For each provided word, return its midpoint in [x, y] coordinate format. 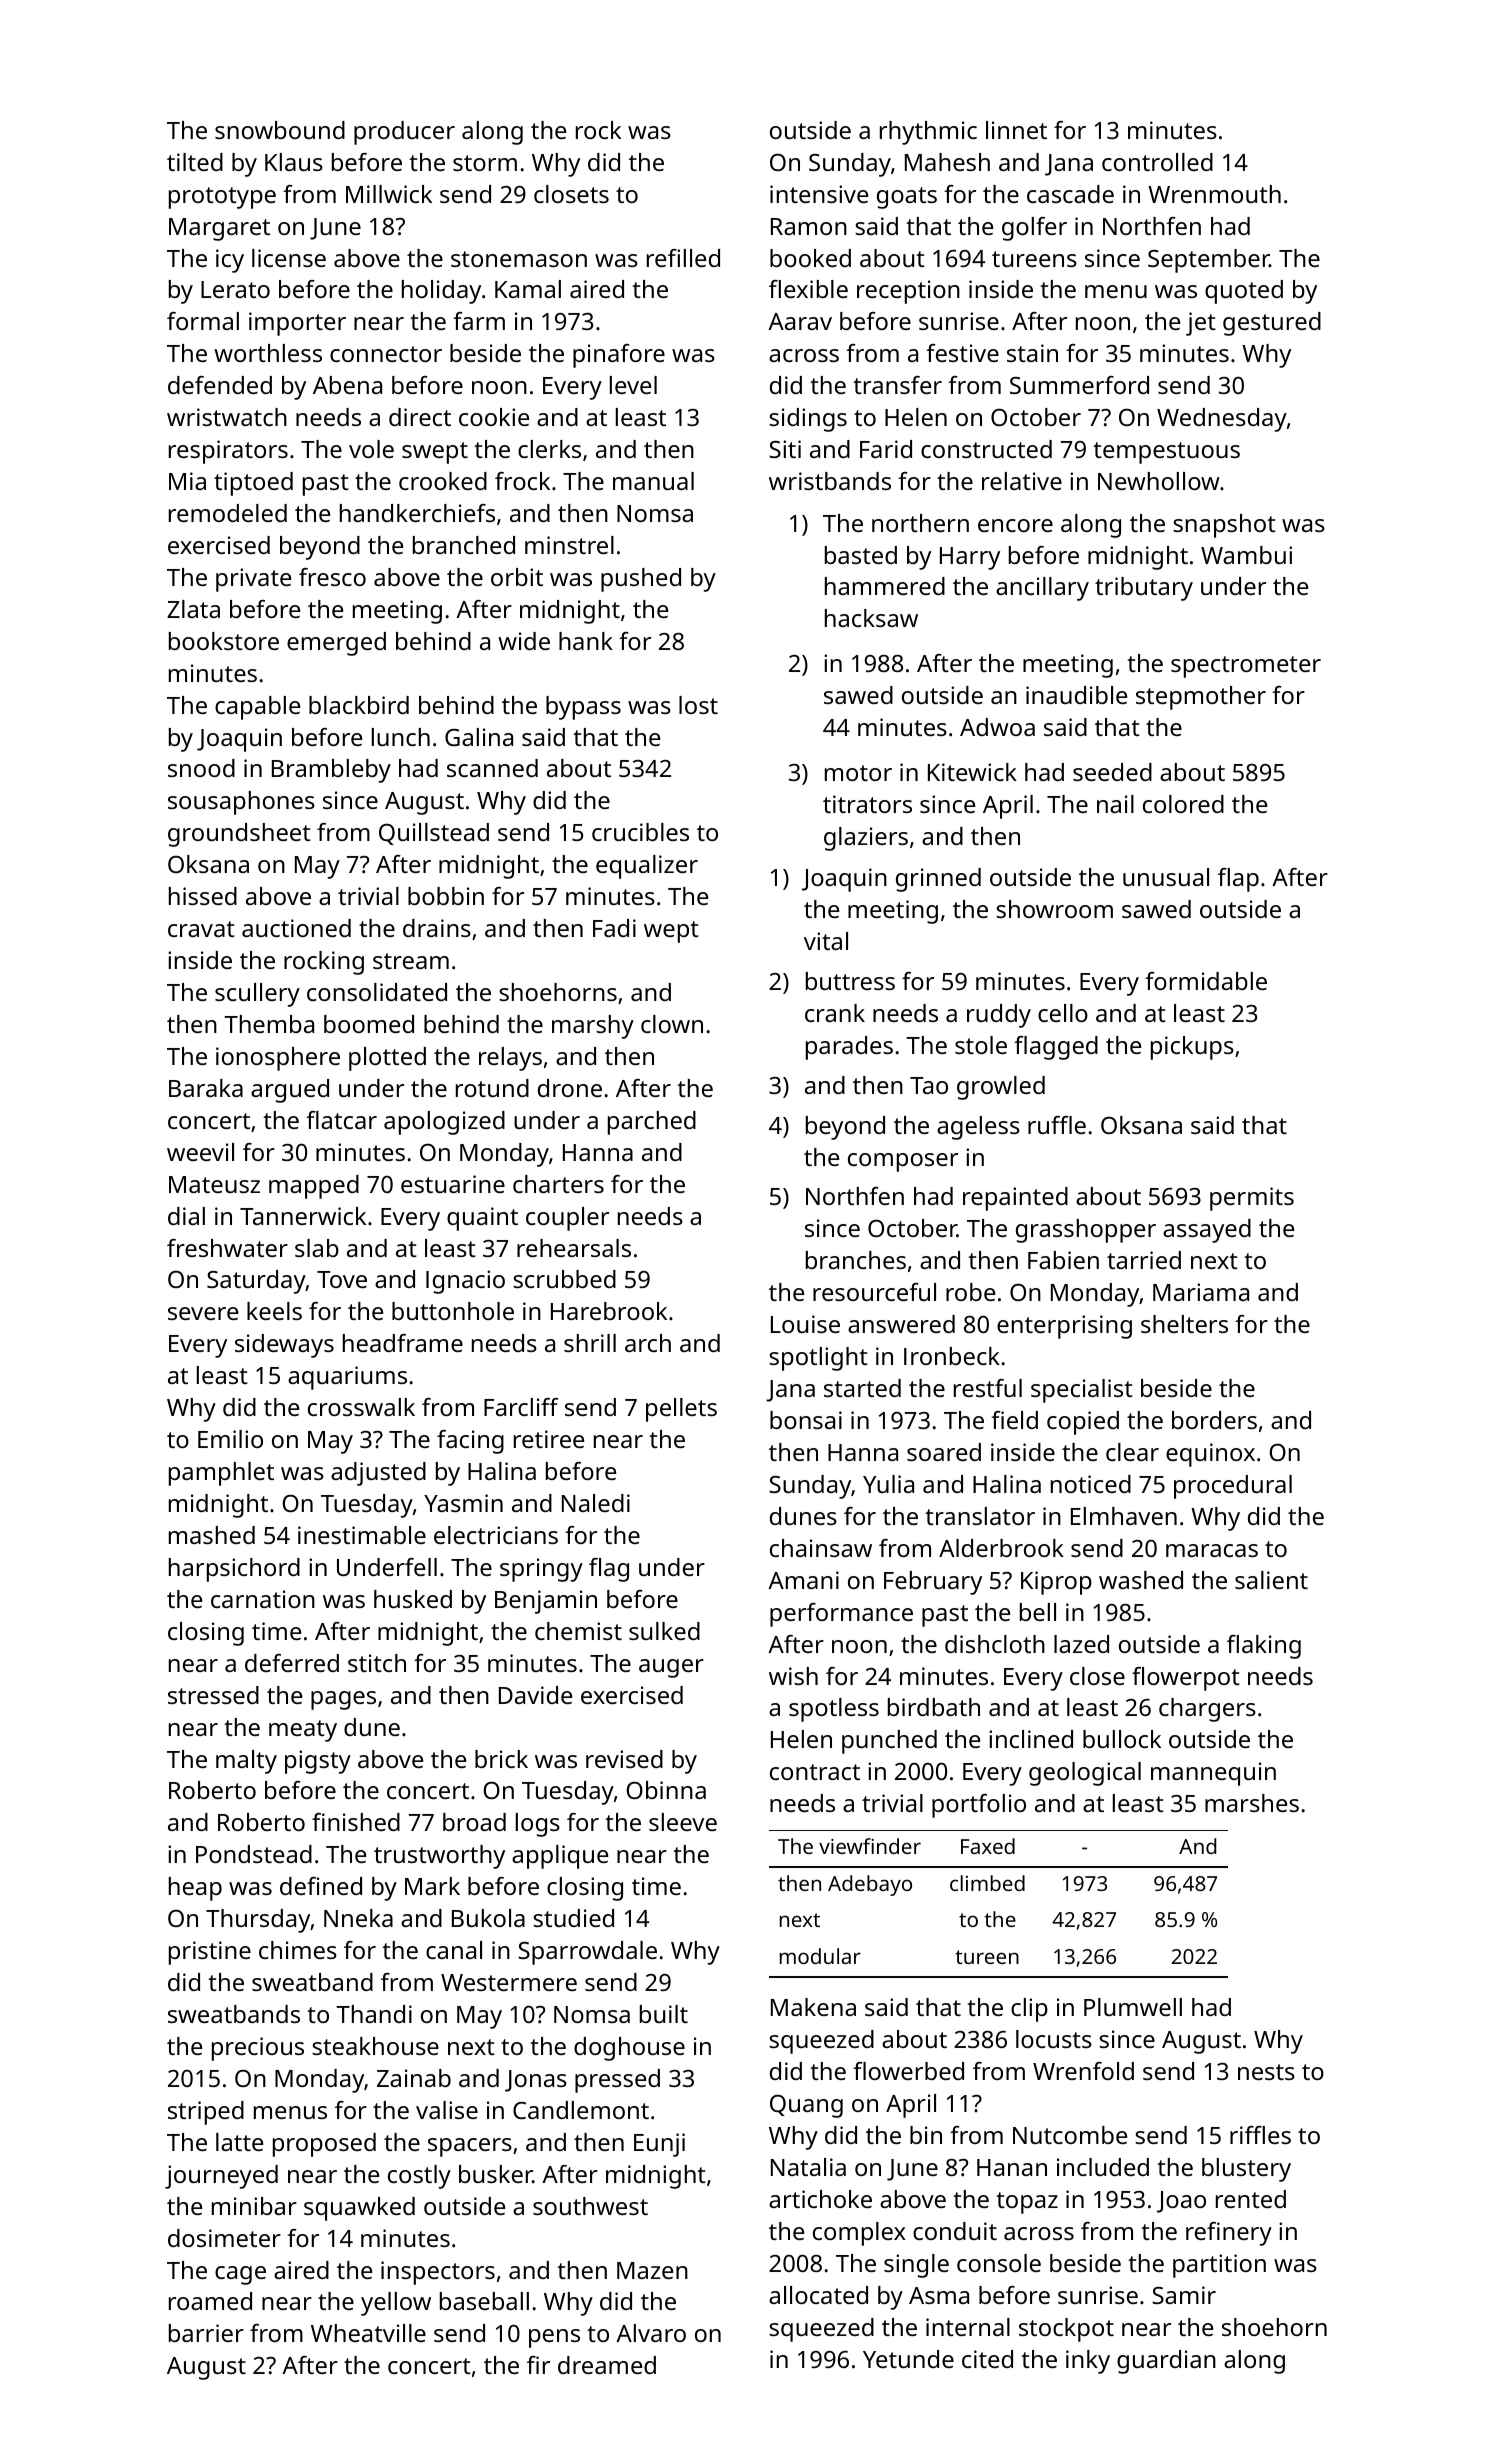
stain [1032, 353]
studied [573, 1918]
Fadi [614, 928]
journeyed [221, 2177]
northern [920, 523]
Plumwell [1133, 2007]
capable [257, 708]
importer [297, 324]
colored [1183, 804]
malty [246, 1762]
